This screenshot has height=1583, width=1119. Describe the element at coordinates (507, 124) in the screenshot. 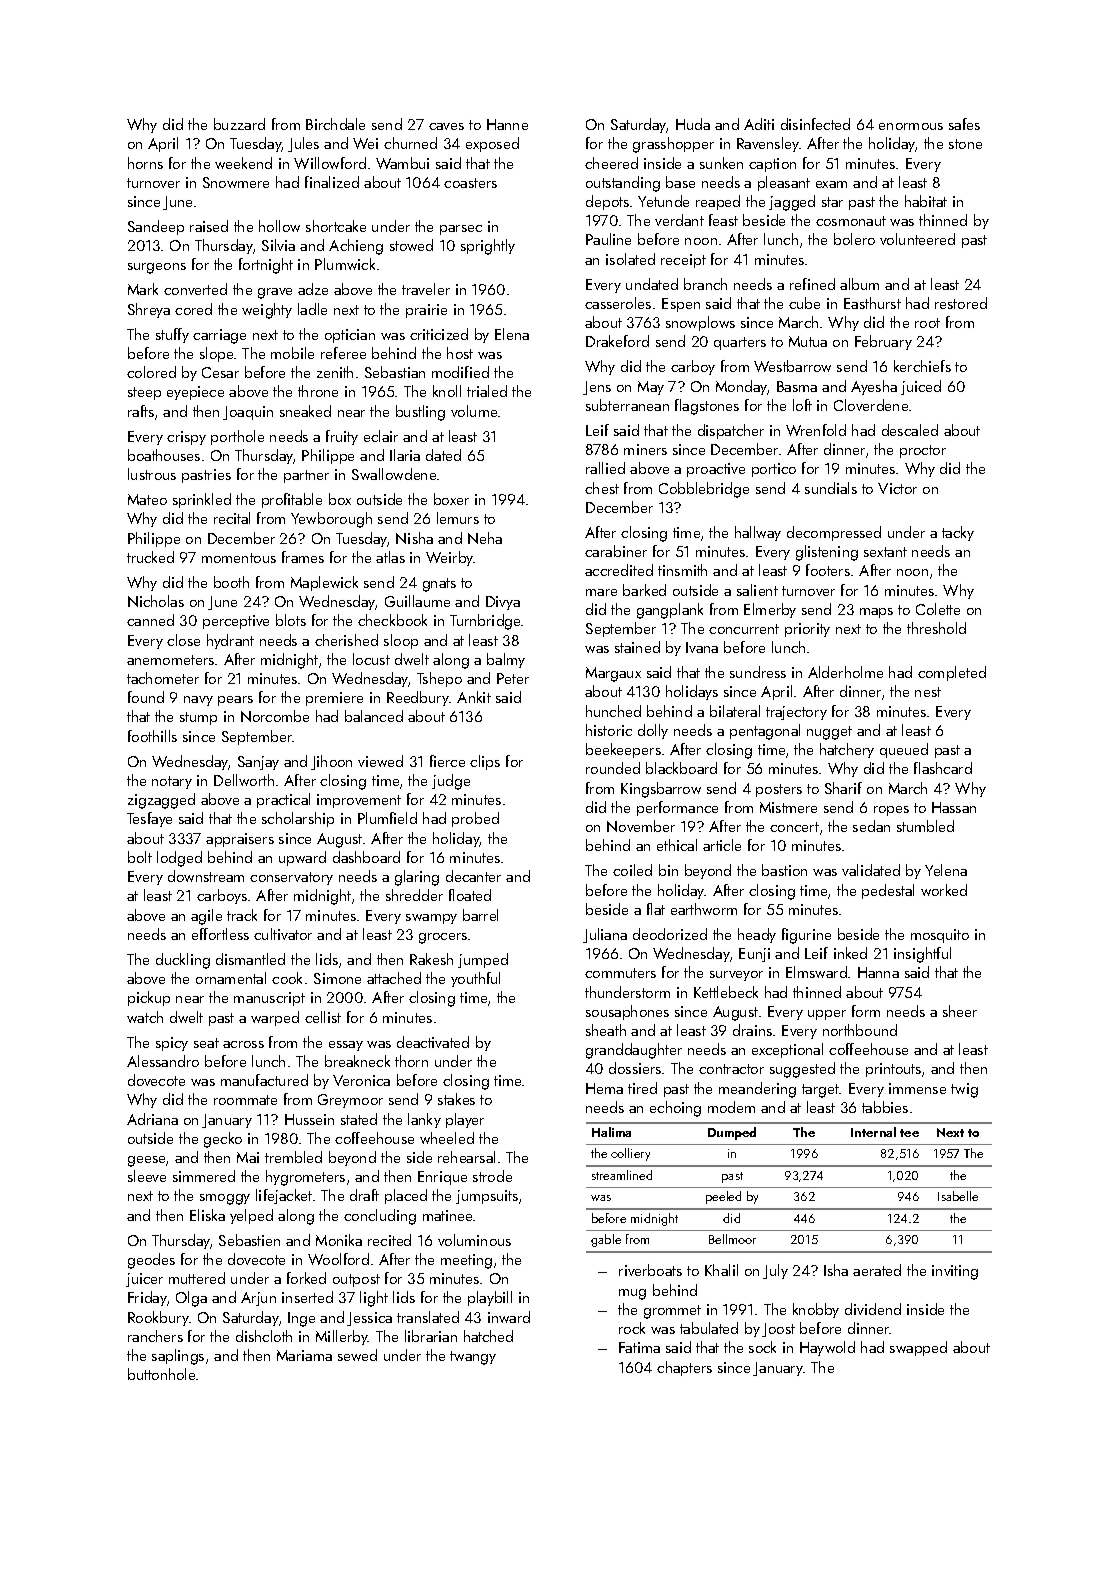

I see `Hanne` at that location.
